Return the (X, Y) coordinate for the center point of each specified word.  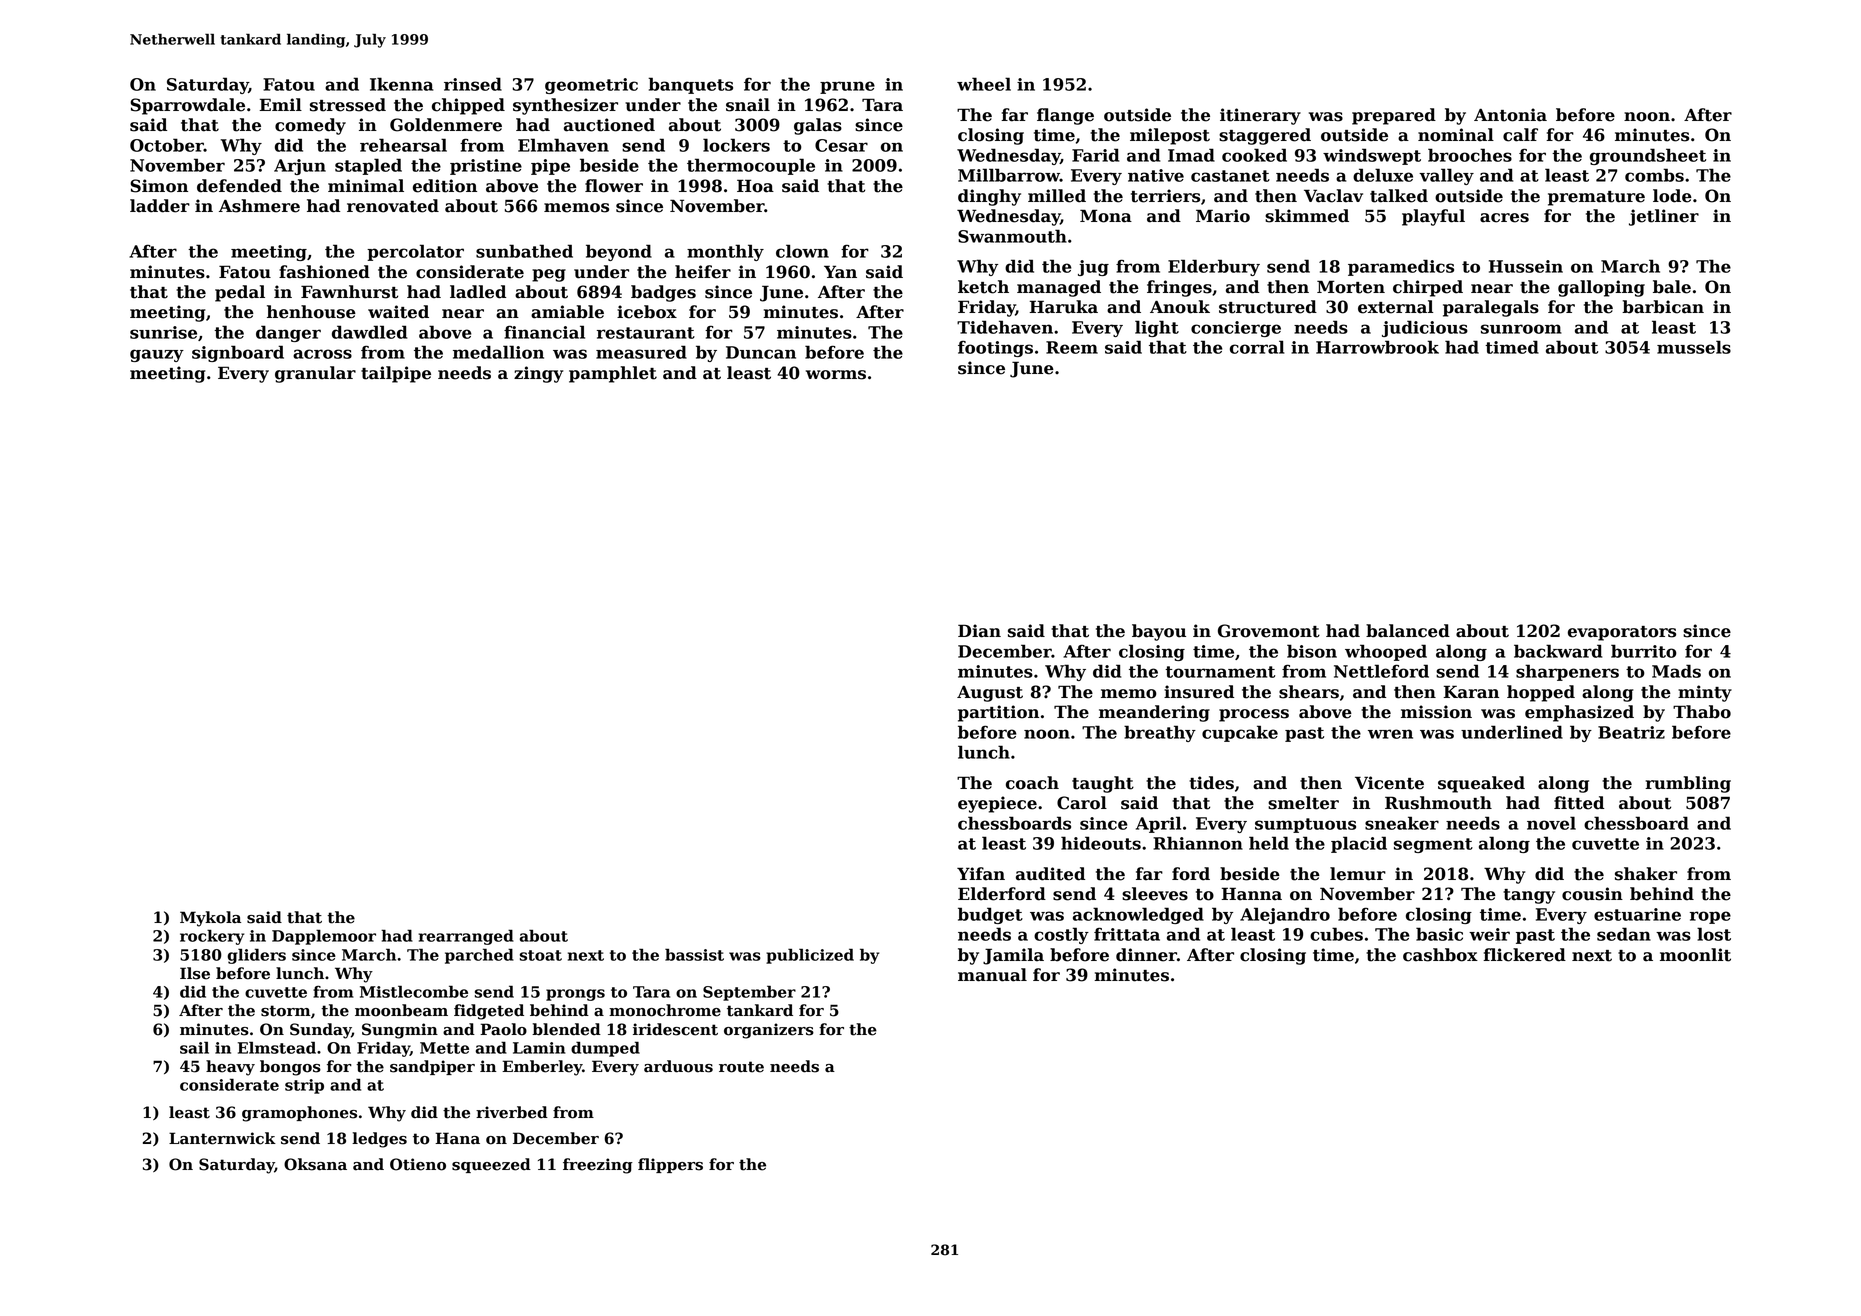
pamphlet (613, 374)
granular (315, 374)
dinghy (989, 197)
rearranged (466, 937)
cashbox (1440, 955)
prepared (1394, 116)
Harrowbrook (1377, 347)
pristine (486, 167)
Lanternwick (222, 1138)
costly (1061, 935)
